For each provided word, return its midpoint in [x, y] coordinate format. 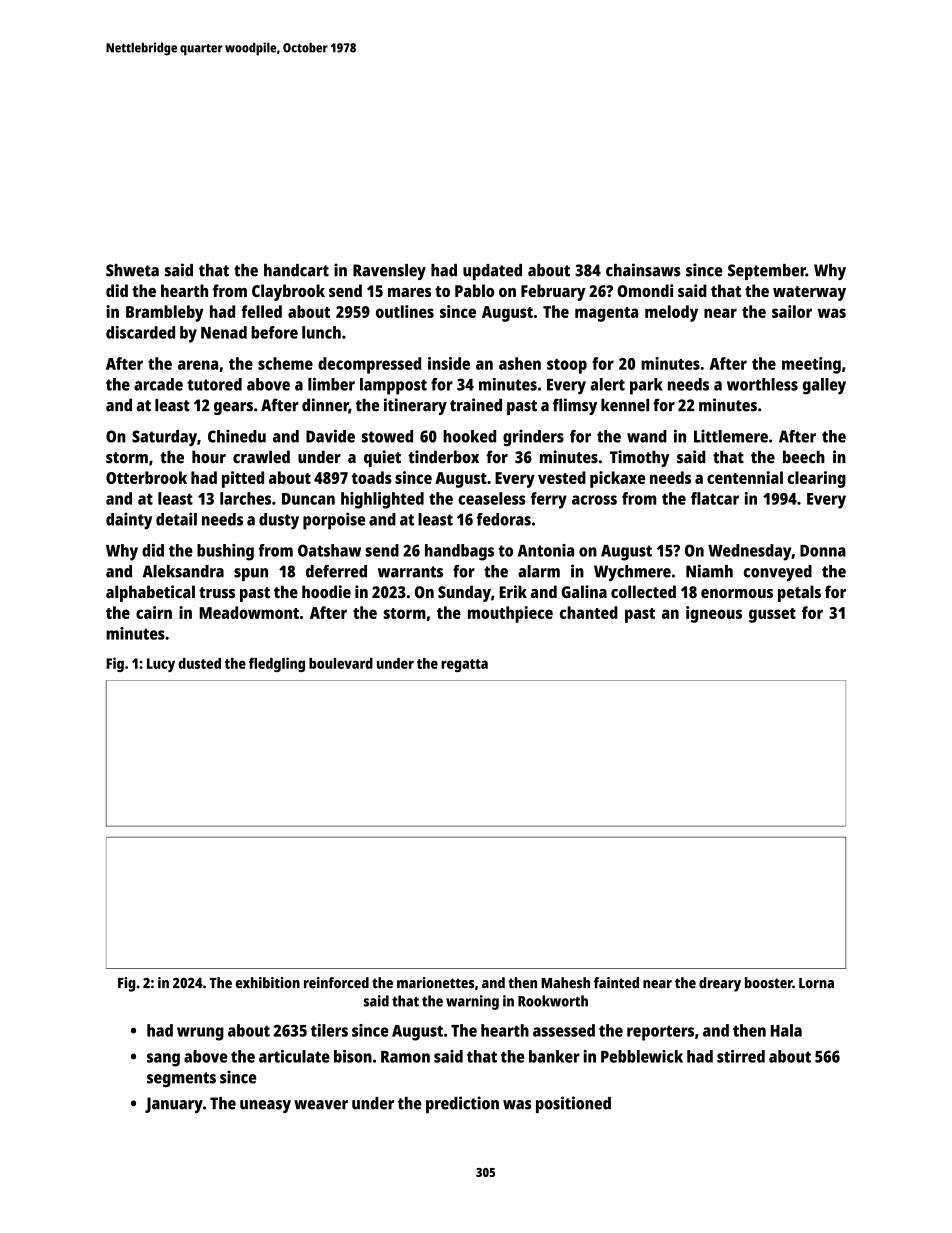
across [594, 500]
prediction [462, 1104]
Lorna [816, 983]
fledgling [277, 664]
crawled [261, 457]
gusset [772, 615]
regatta [464, 665]
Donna [823, 551]
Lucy [161, 665]
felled [261, 311]
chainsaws [643, 270]
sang [163, 1060]
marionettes [435, 983]
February [553, 292]
